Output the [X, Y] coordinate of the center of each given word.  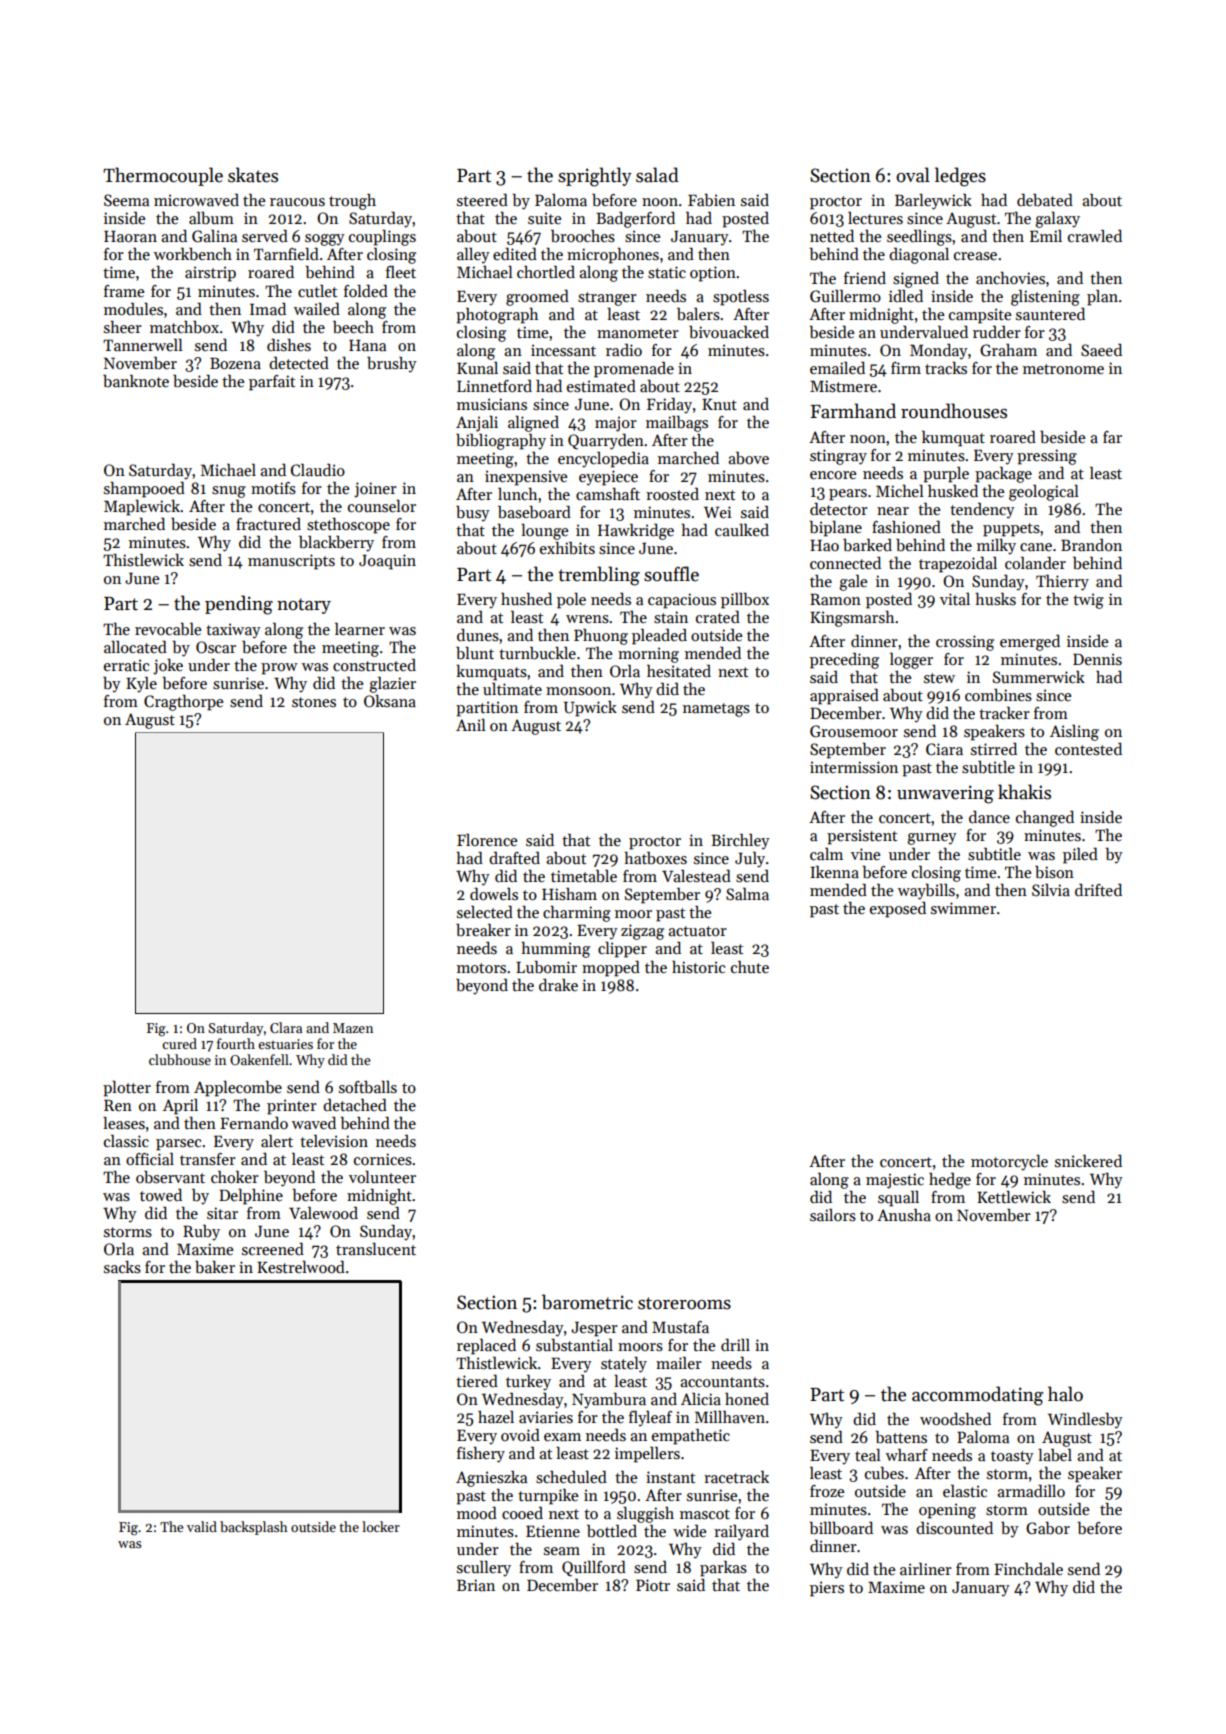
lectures [875, 217]
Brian [476, 1585]
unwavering [945, 794]
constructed [374, 664]
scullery [484, 1568]
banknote [136, 380]
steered [482, 199]
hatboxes [655, 858]
